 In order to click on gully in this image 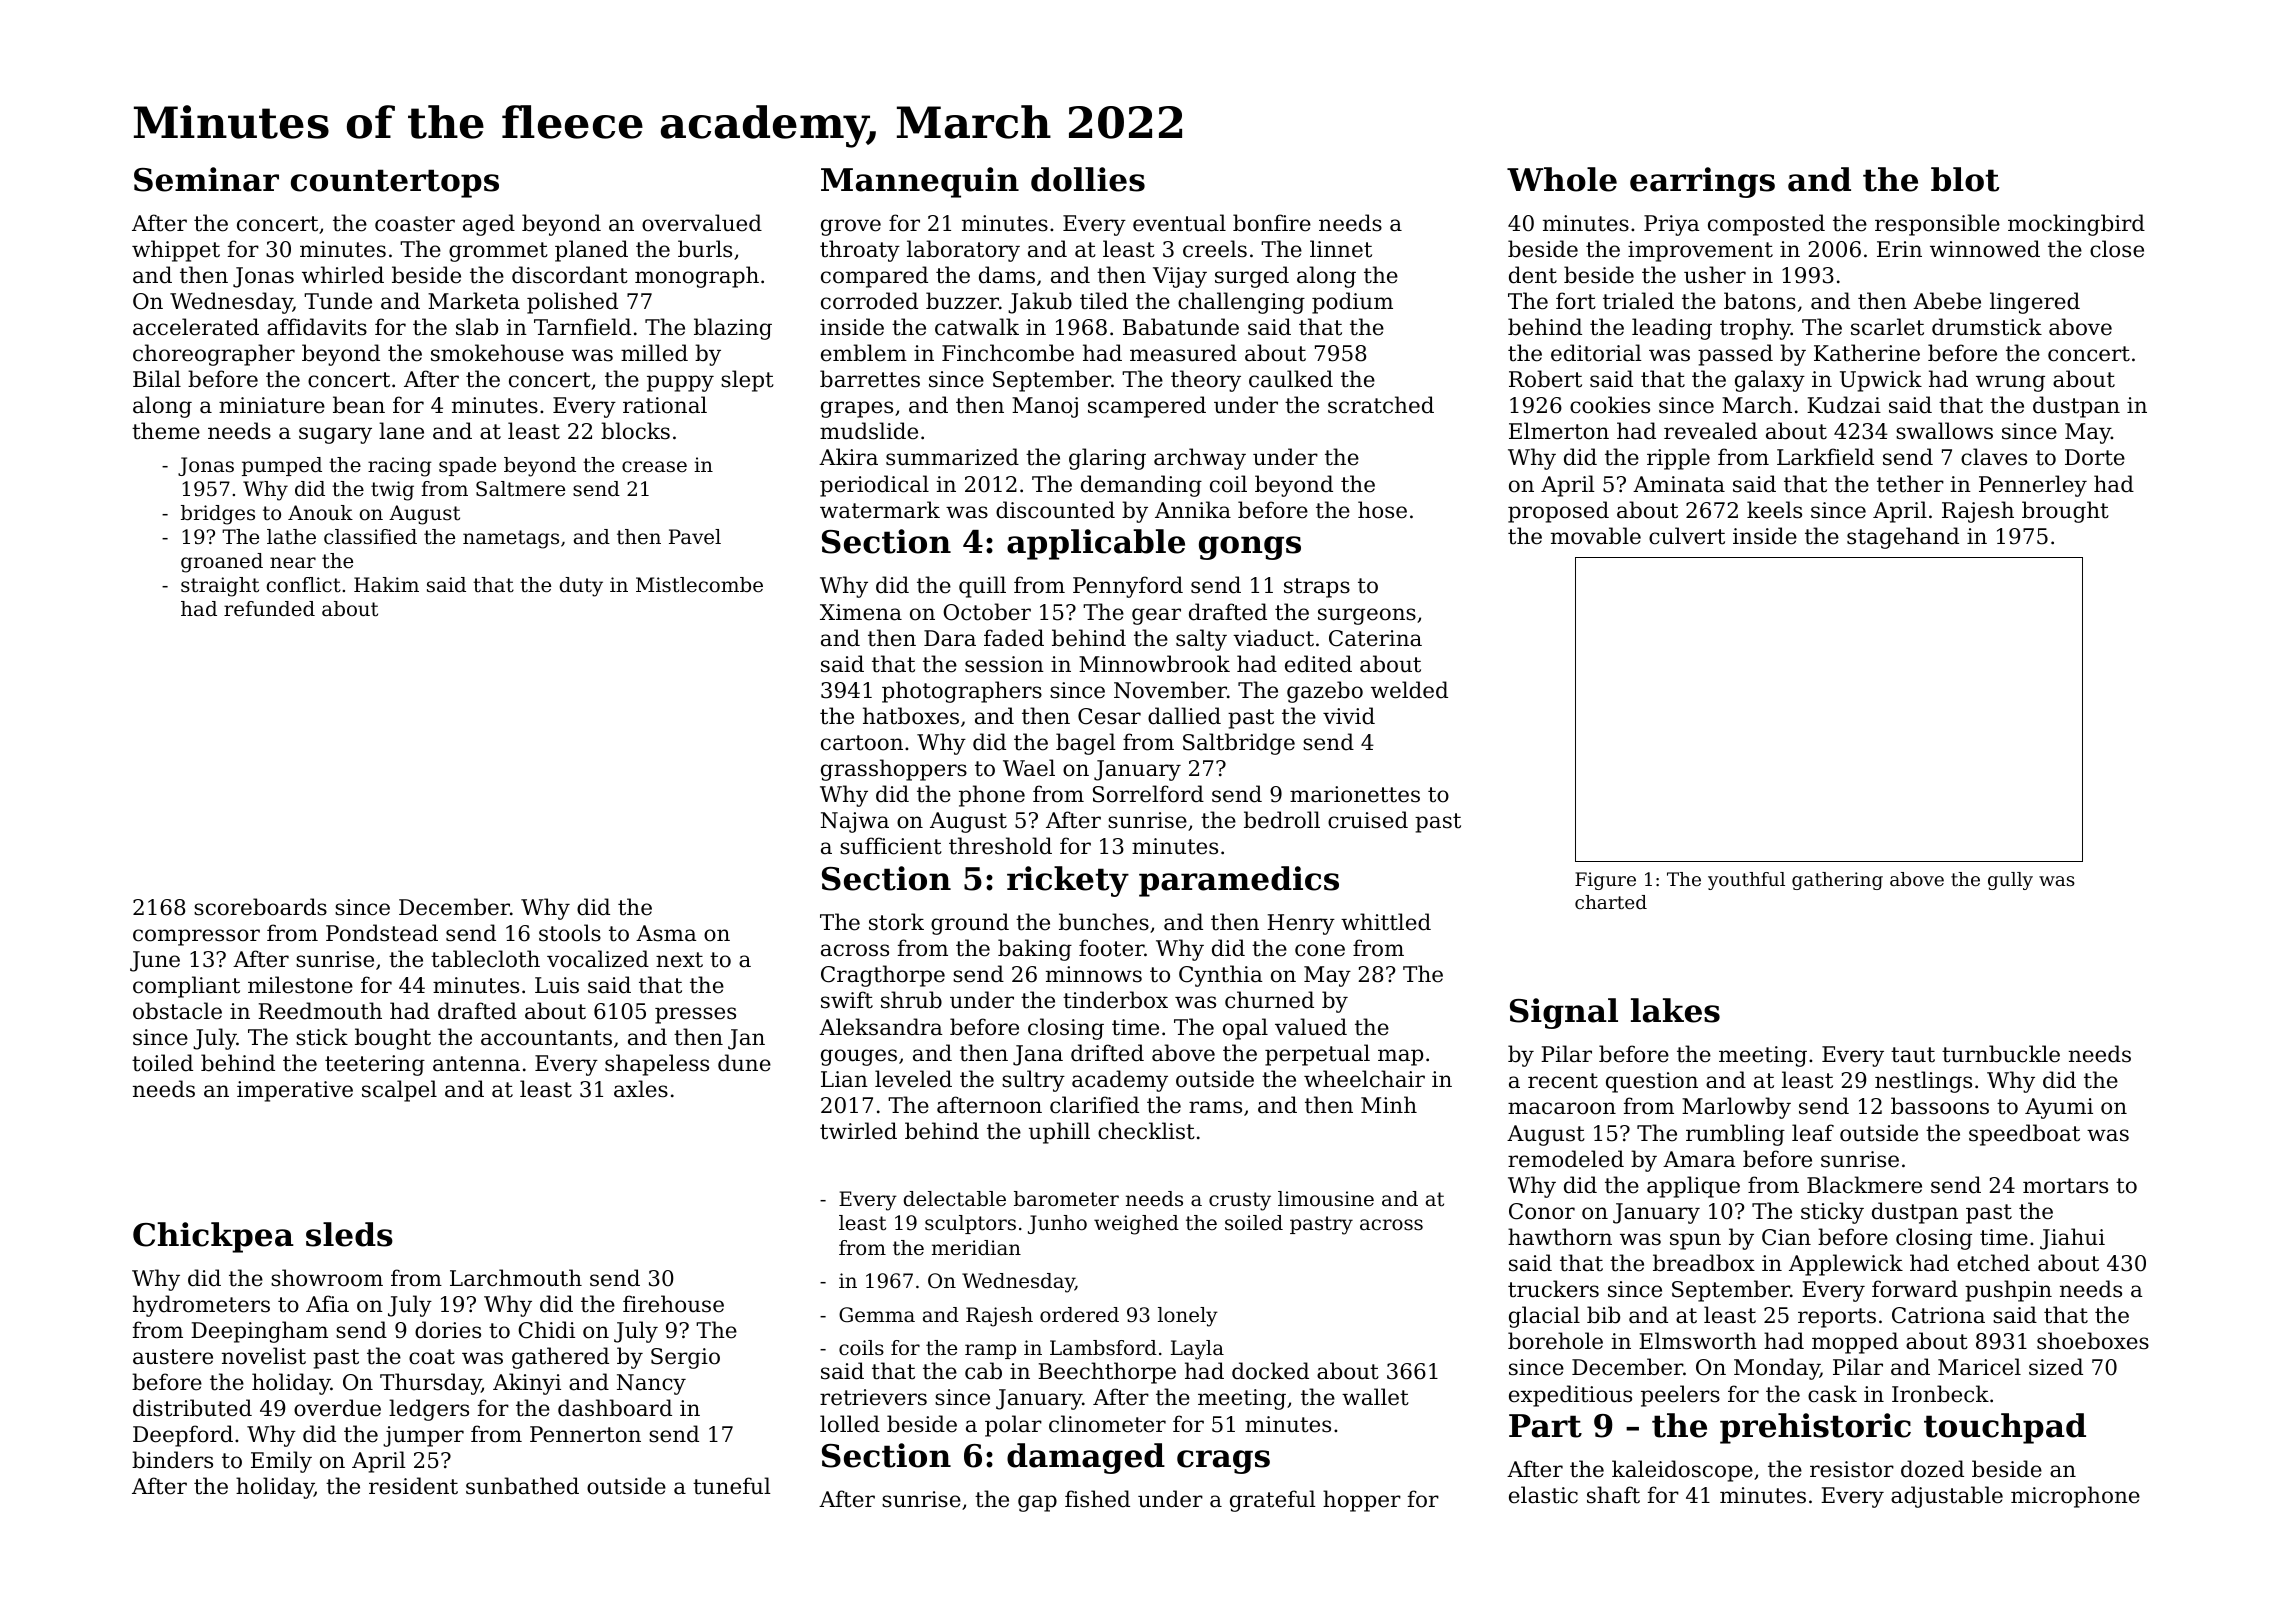, I will do `click(2010, 881)`.
